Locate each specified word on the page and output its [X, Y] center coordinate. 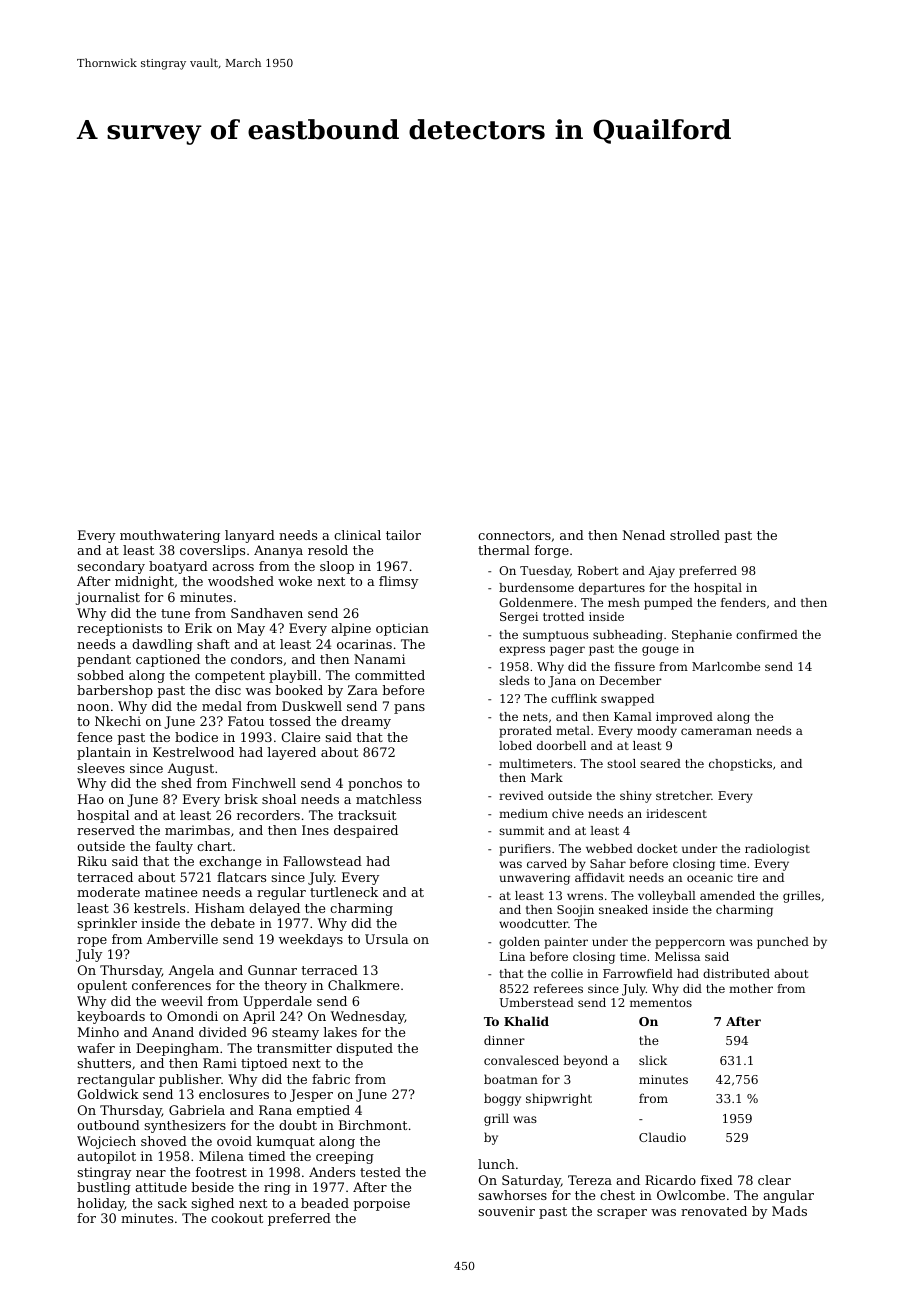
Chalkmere [363, 985]
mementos [661, 1003]
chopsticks [740, 765]
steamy [295, 1034]
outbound [108, 1125]
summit [521, 830]
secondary [111, 567]
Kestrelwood [193, 752]
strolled [695, 535]
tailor [403, 535]
